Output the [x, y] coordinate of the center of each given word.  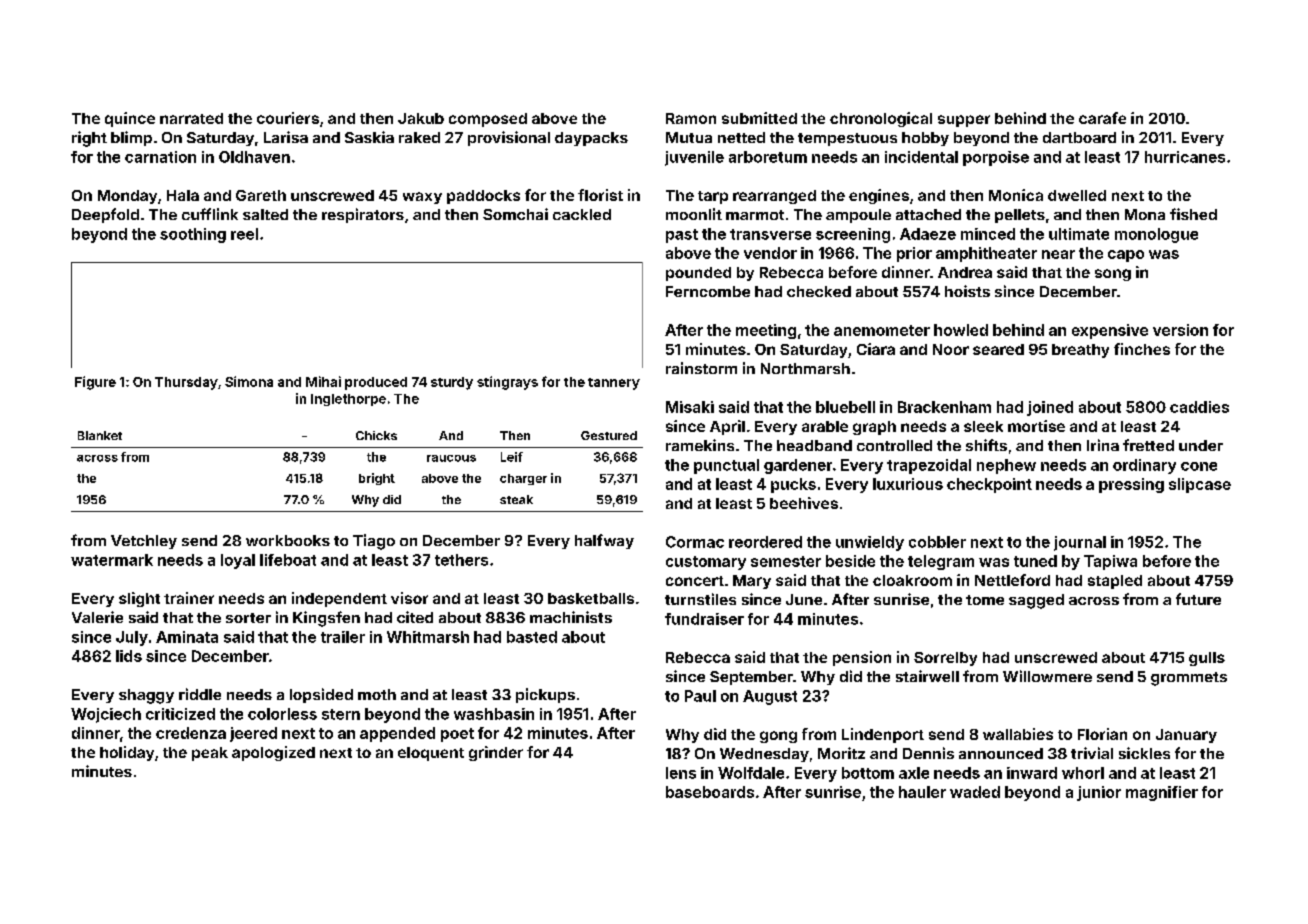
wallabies [1018, 734]
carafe [1102, 118]
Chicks [376, 435]
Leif [512, 457]
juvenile [694, 158]
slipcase [1200, 485]
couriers [288, 118]
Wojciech [106, 715]
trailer [343, 637]
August [770, 697]
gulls [1207, 659]
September [751, 678]
